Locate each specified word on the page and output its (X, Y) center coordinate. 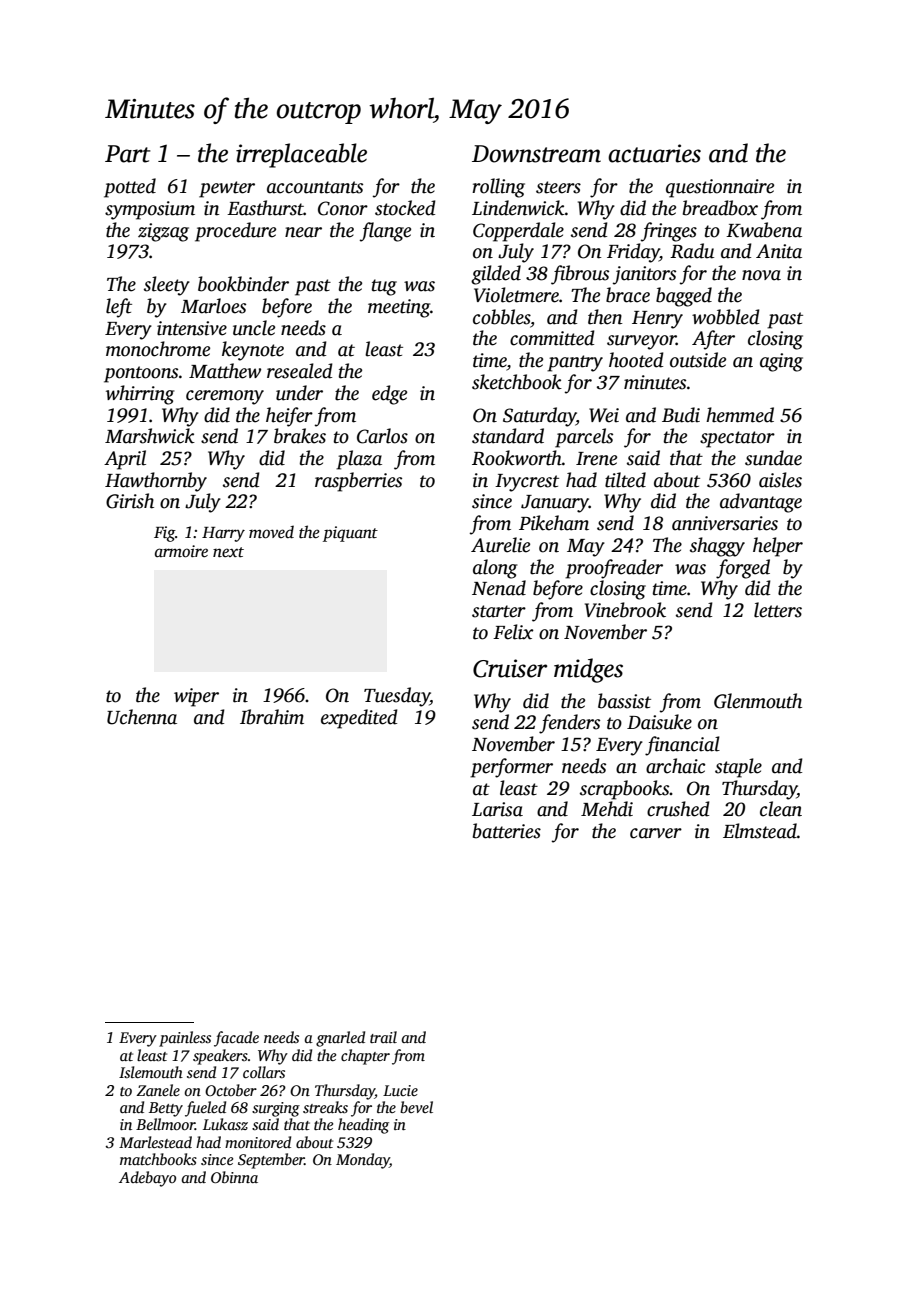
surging (276, 1109)
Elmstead (760, 831)
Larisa (497, 809)
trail (383, 1037)
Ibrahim (272, 717)
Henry (657, 320)
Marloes (213, 306)
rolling (498, 188)
